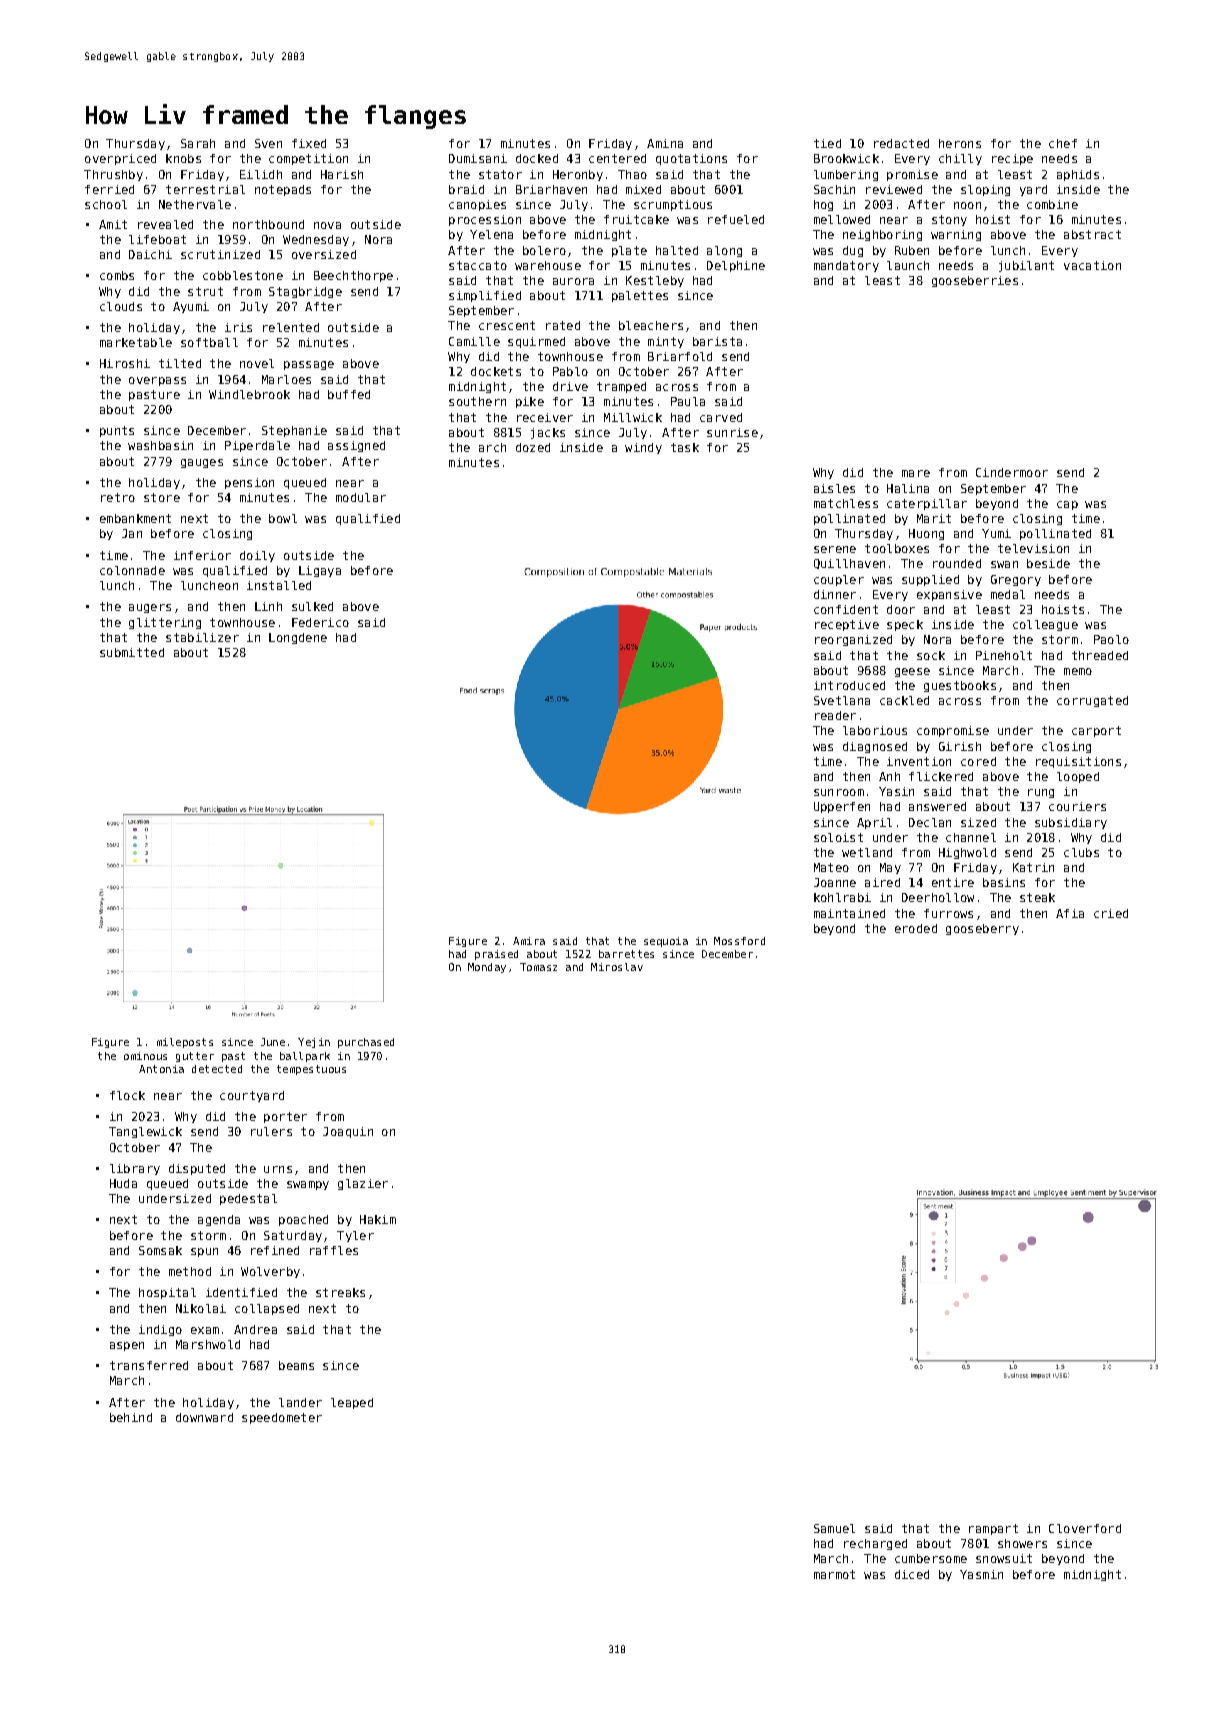  I want to click on speedometer, so click(282, 1418).
